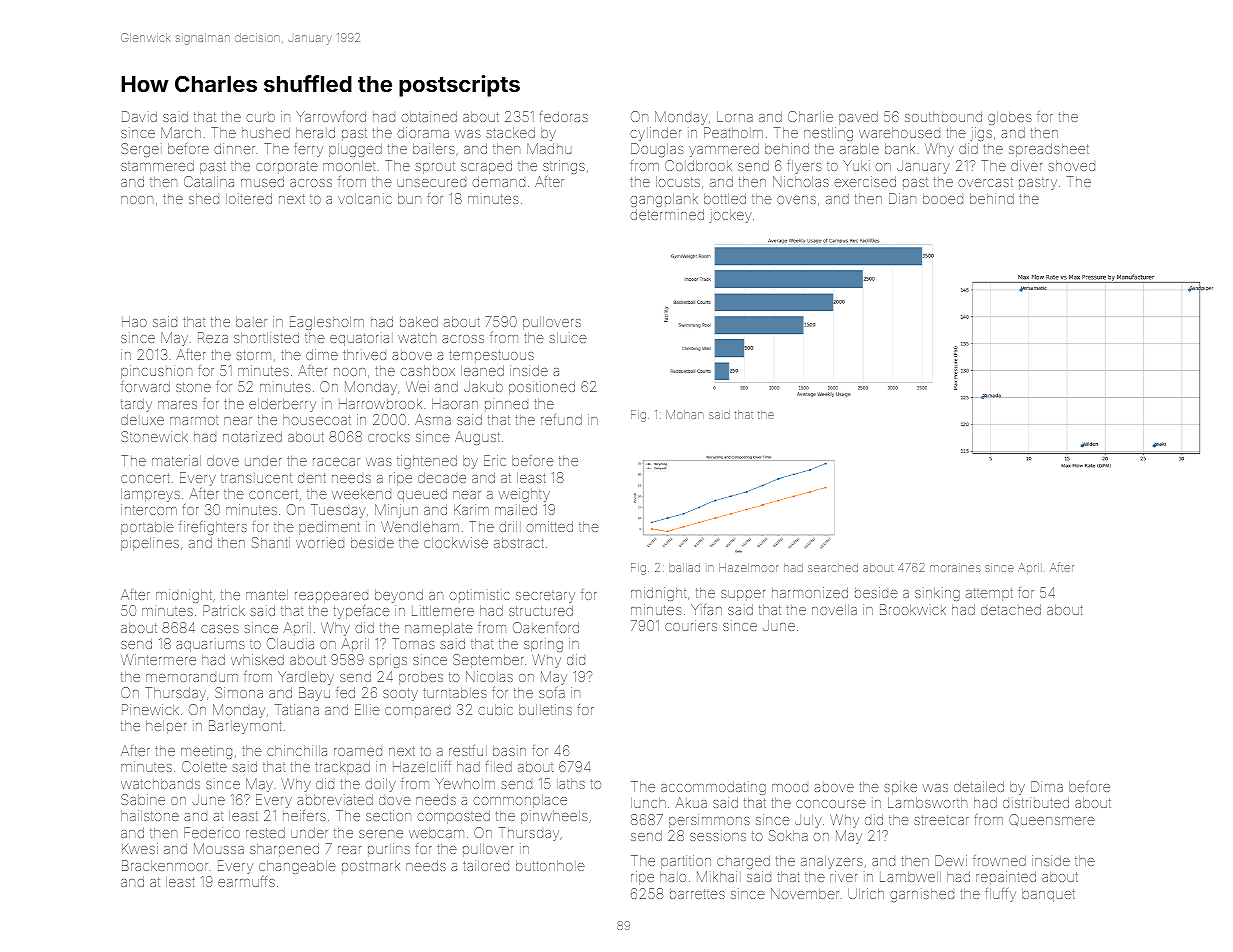 The height and width of the document is (952, 1233). Describe the element at coordinates (989, 594) in the document. I see `attempt` at that location.
